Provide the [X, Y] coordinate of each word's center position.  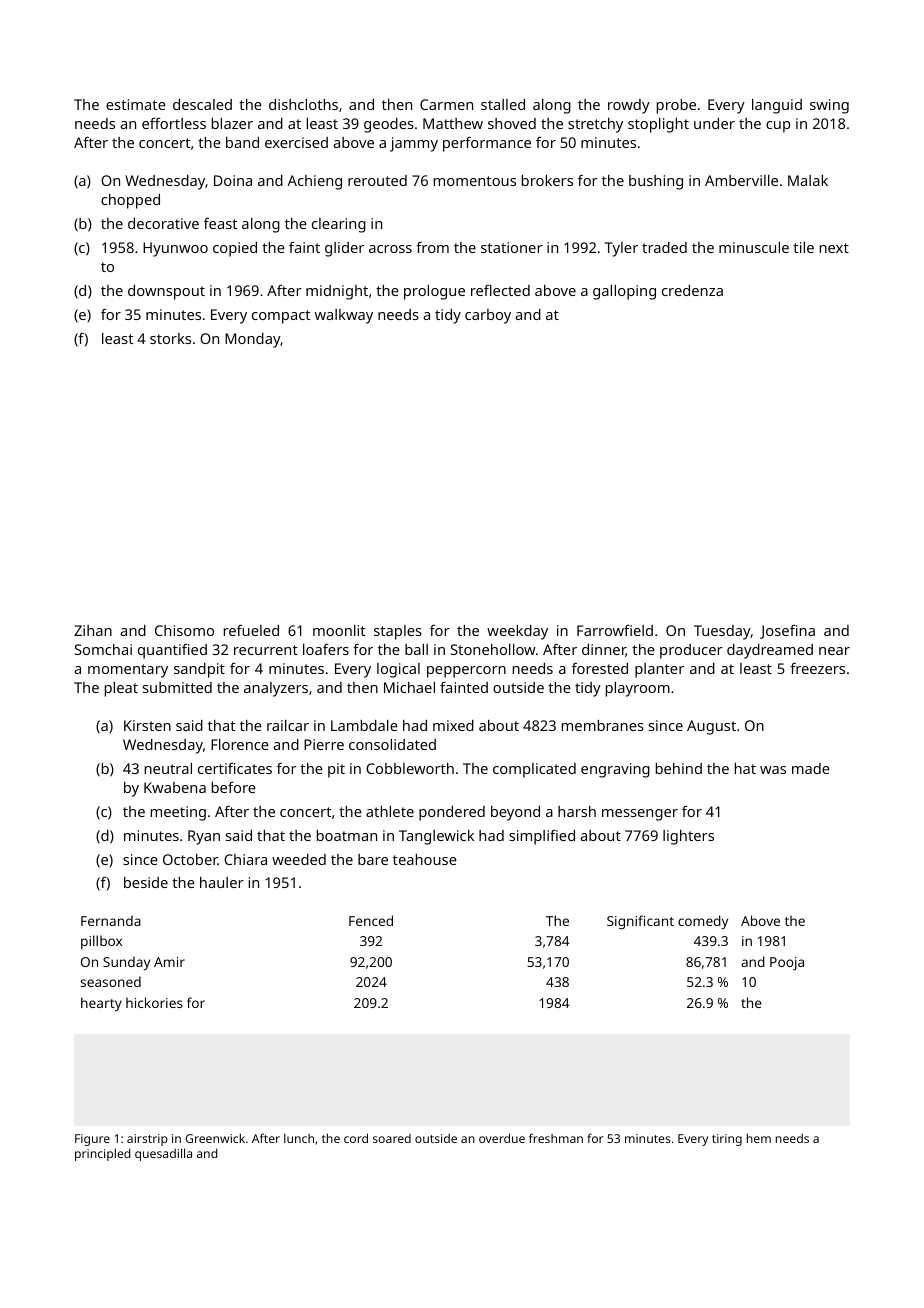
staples [398, 632]
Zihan [93, 630]
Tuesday [722, 632]
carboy [488, 316]
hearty [101, 1004]
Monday [253, 340]
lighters [688, 837]
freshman [556, 1138]
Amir [169, 962]
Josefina [787, 632]
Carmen [446, 104]
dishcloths [303, 104]
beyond [515, 813]
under [714, 123]
